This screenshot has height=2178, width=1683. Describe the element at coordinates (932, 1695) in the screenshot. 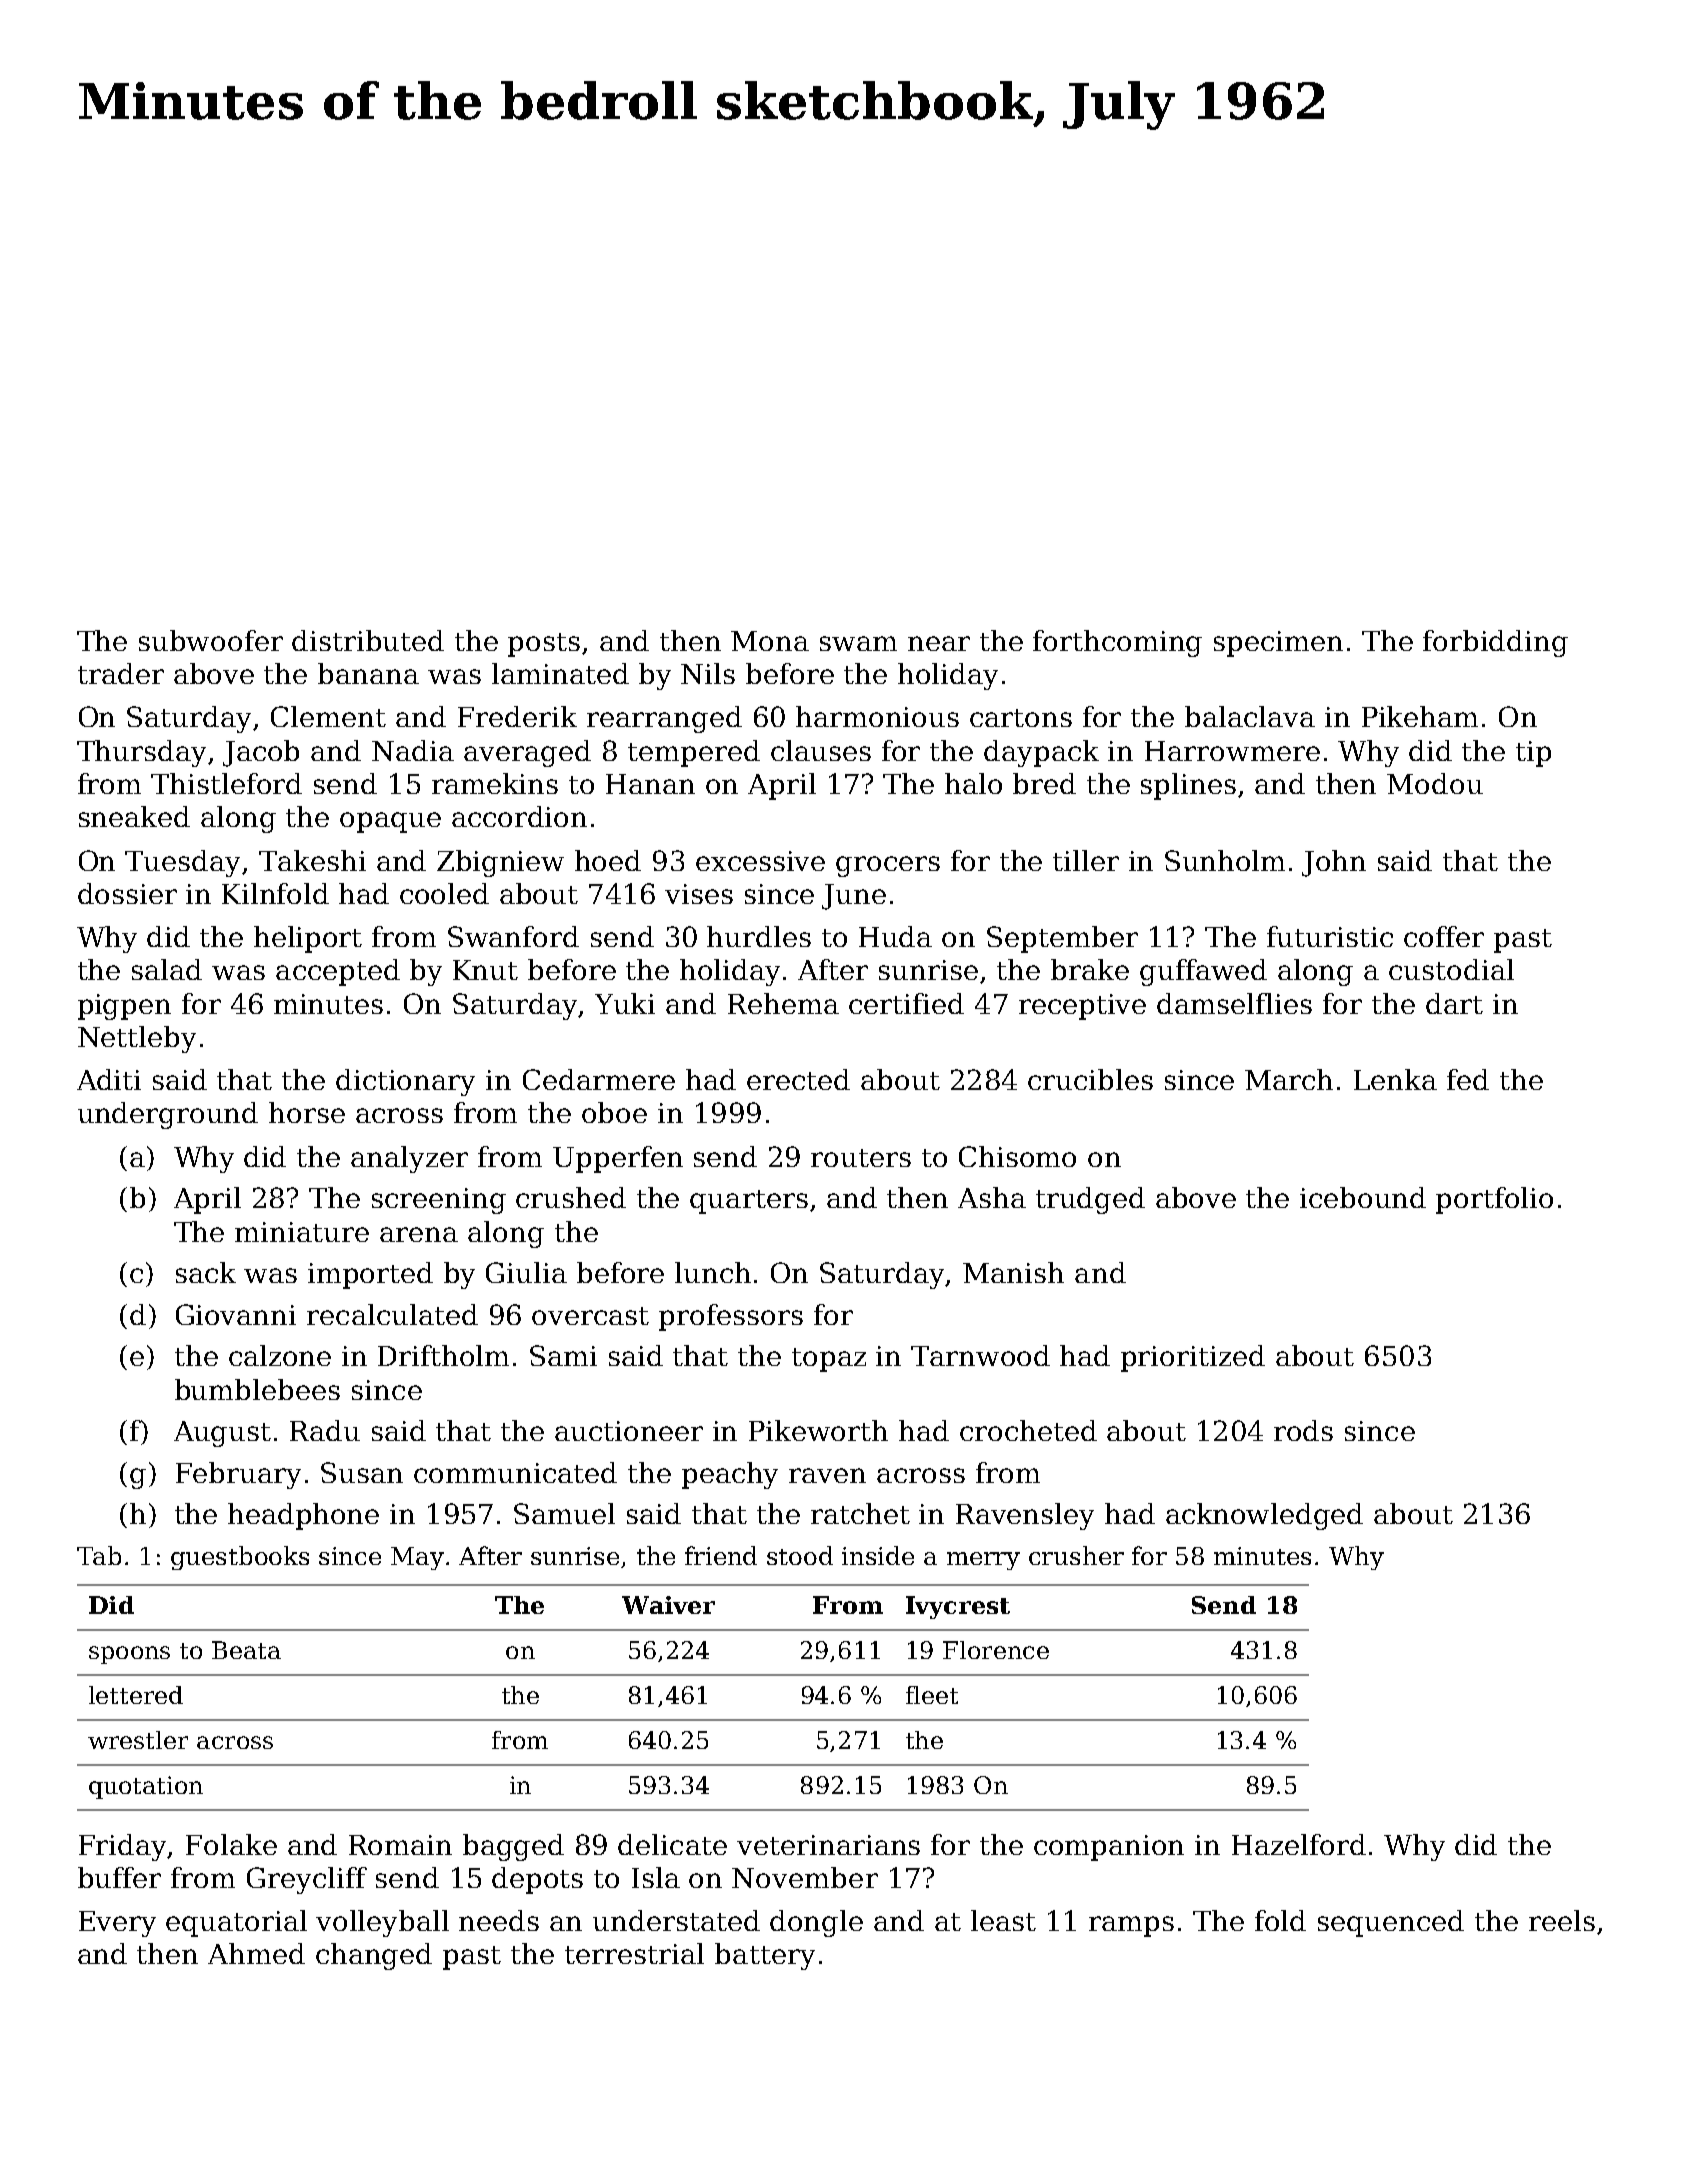

I see `fleet` at that location.
